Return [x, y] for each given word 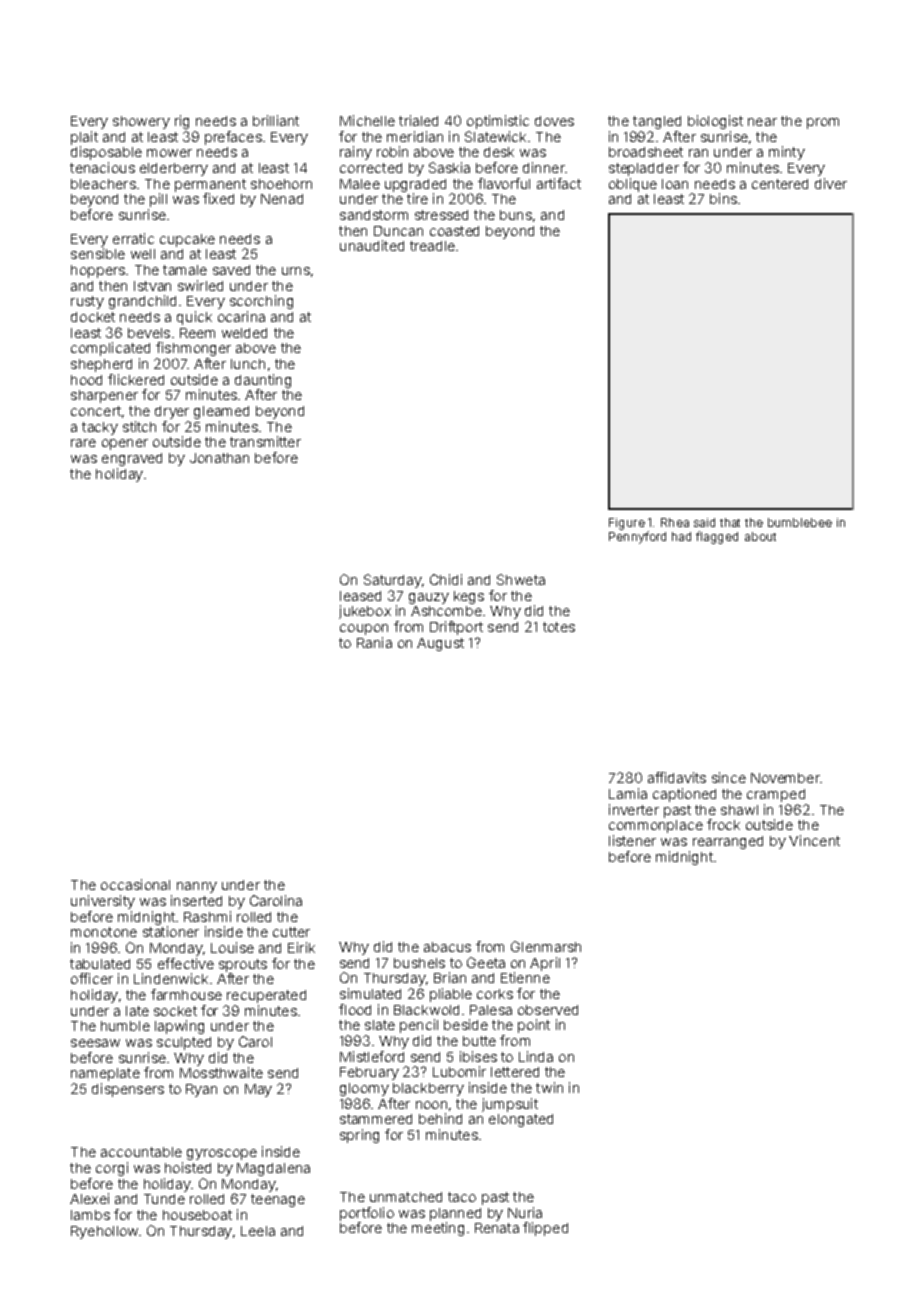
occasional [135, 884]
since [729, 777]
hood [86, 380]
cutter [291, 932]
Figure [627, 524]
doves [554, 121]
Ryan [201, 1090]
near [762, 122]
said [704, 522]
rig [182, 122]
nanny [197, 887]
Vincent [814, 840]
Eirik [301, 947]
